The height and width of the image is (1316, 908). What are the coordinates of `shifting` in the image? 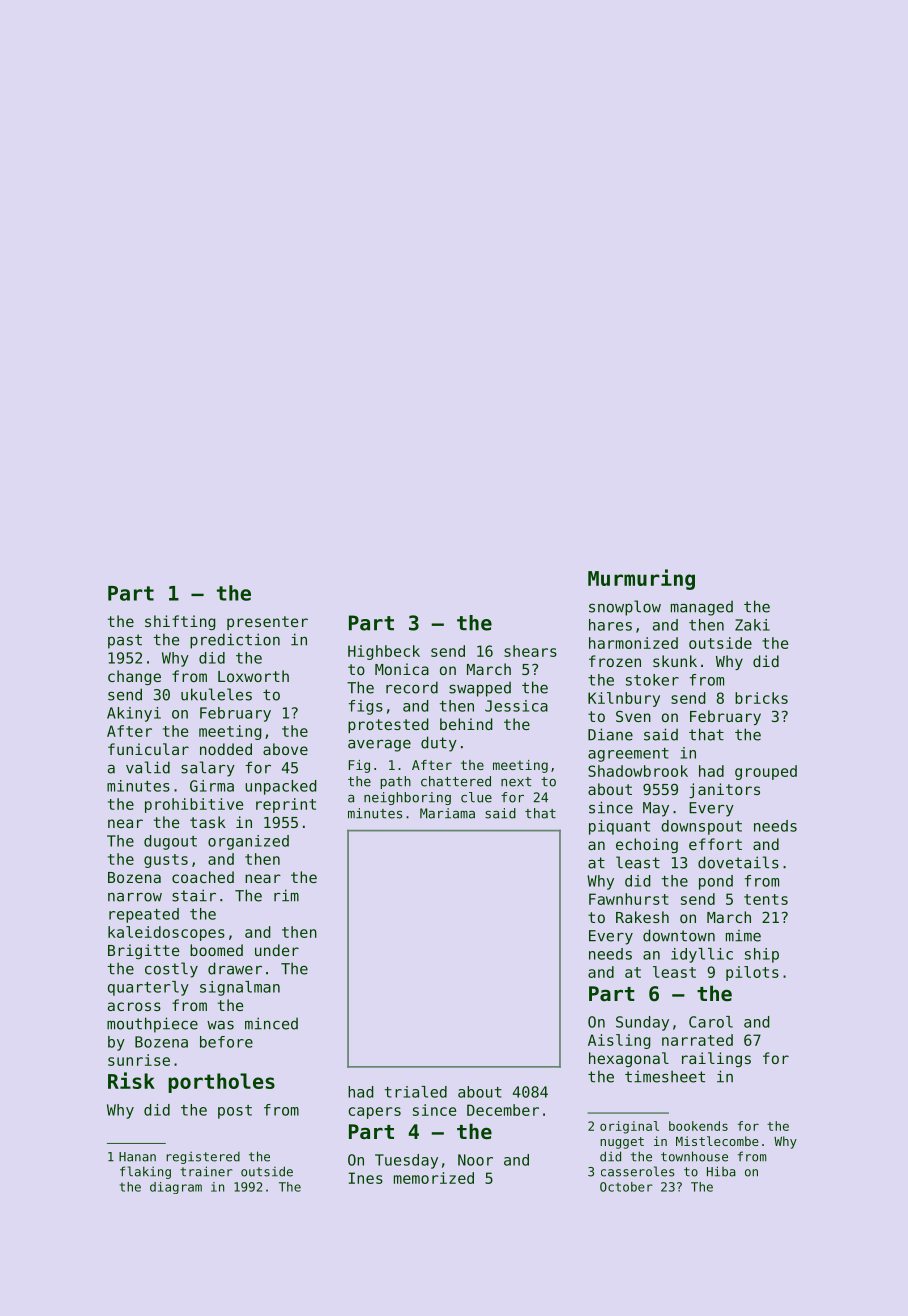 It's located at (180, 622).
